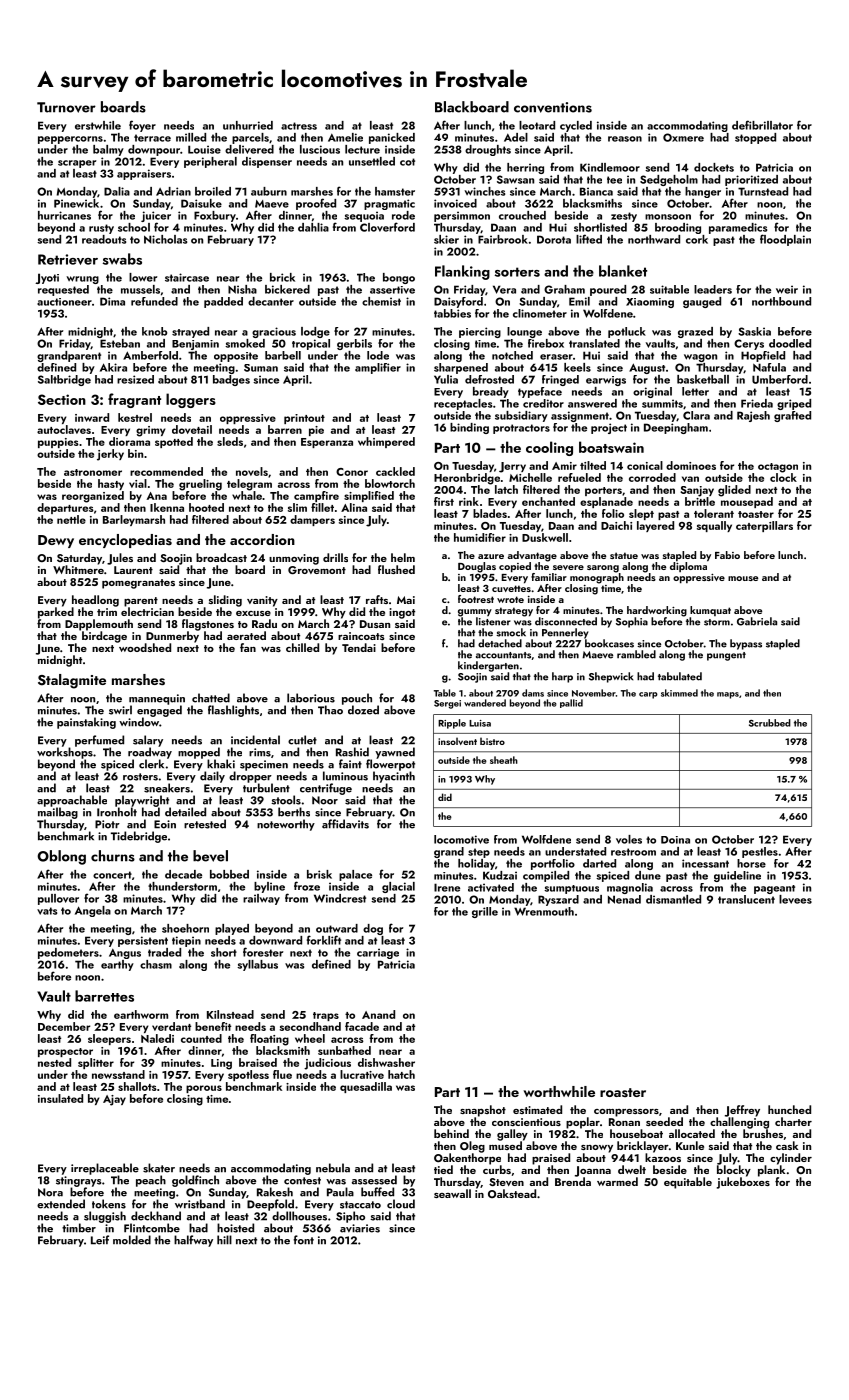  What do you see at coordinates (504, 760) in the image?
I see `sheath` at bounding box center [504, 760].
